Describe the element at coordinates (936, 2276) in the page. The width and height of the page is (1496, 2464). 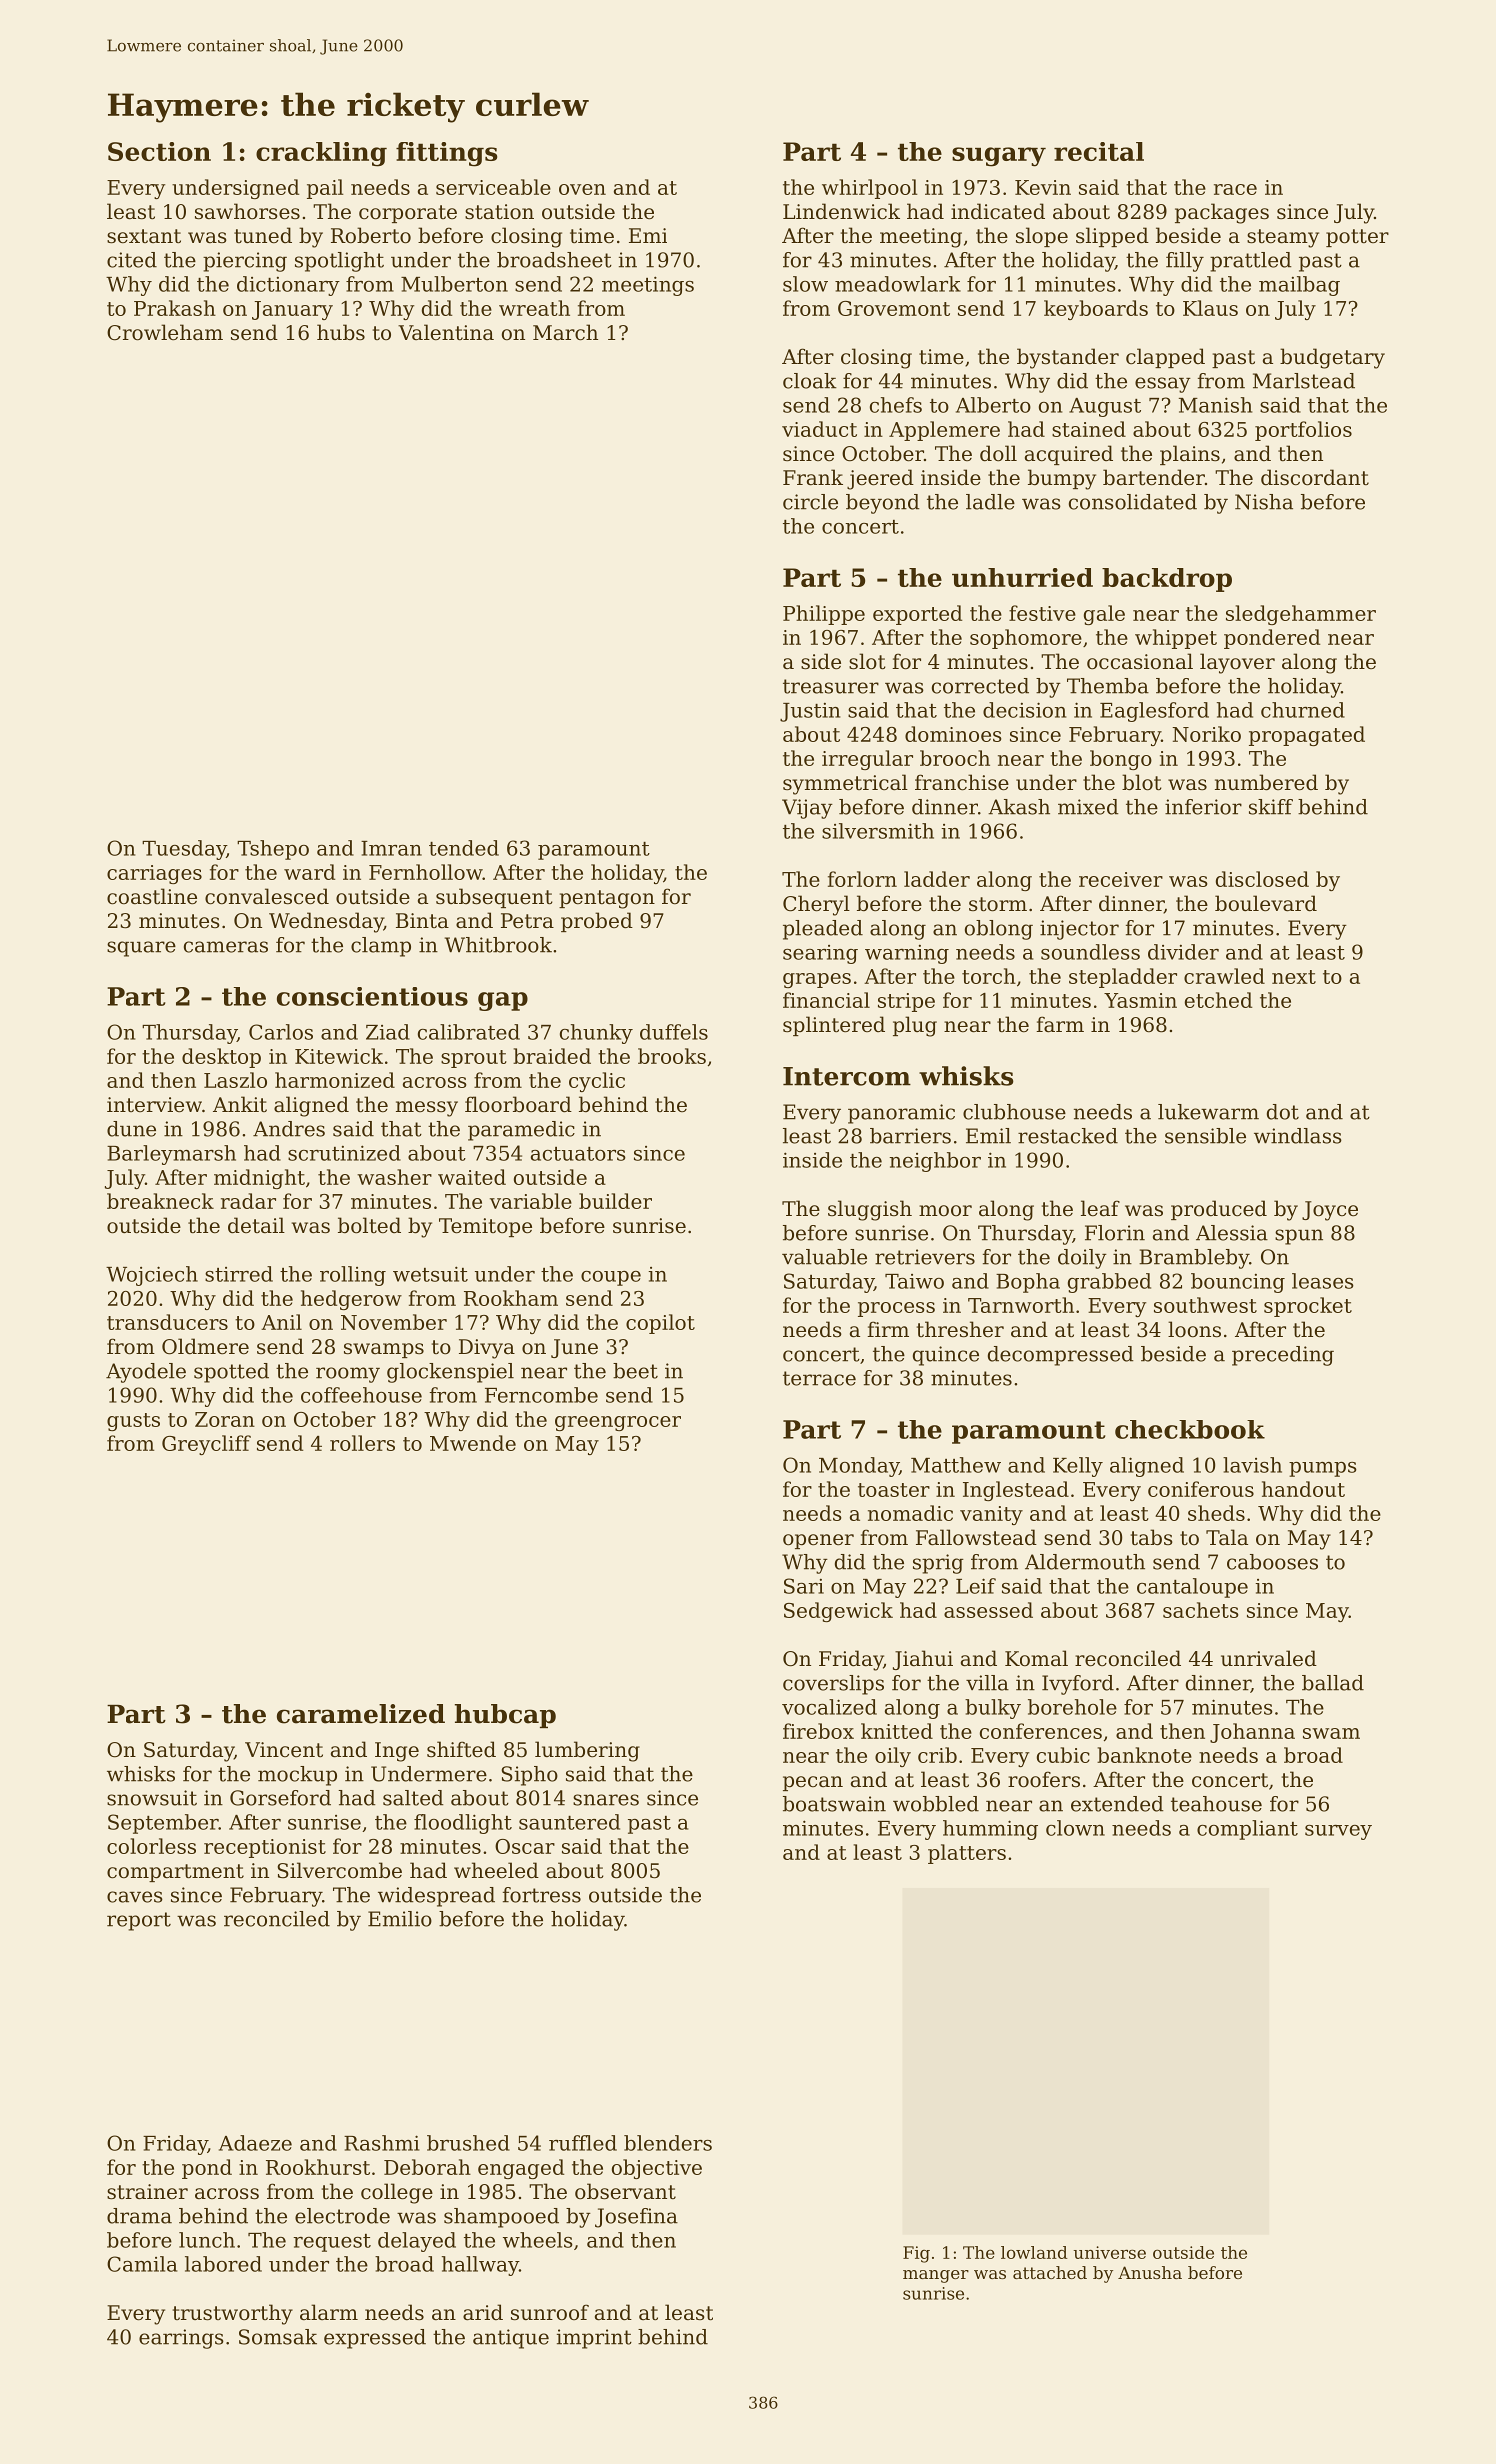
I see `manger` at that location.
